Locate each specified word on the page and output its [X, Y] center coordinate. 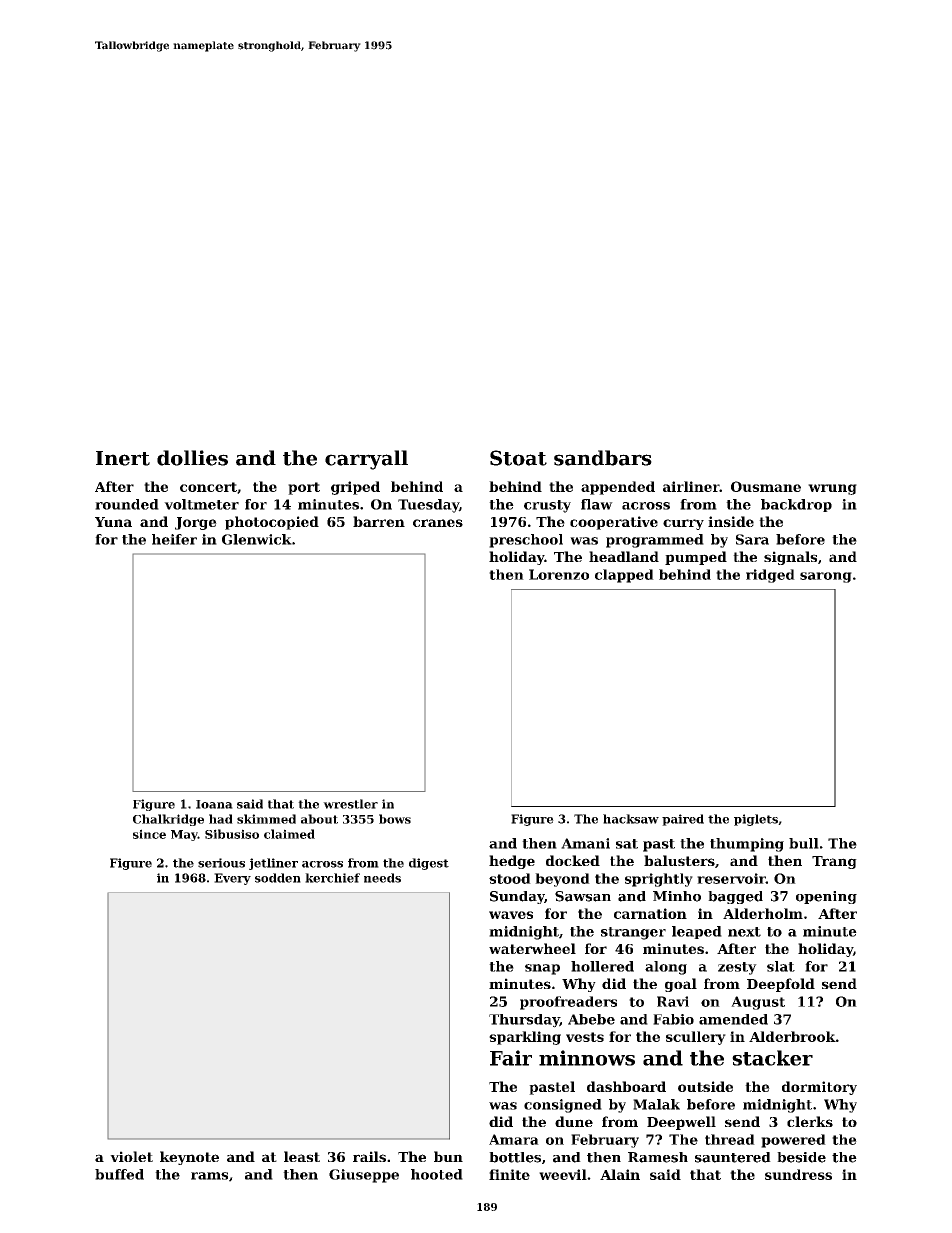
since [149, 834]
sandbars [603, 458]
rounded [127, 504]
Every [232, 879]
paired [683, 820]
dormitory [819, 1088]
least [302, 1156]
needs [382, 878]
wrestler [350, 804]
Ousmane [766, 486]
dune [574, 1121]
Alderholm [763, 913]
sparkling [525, 1038]
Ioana [214, 804]
